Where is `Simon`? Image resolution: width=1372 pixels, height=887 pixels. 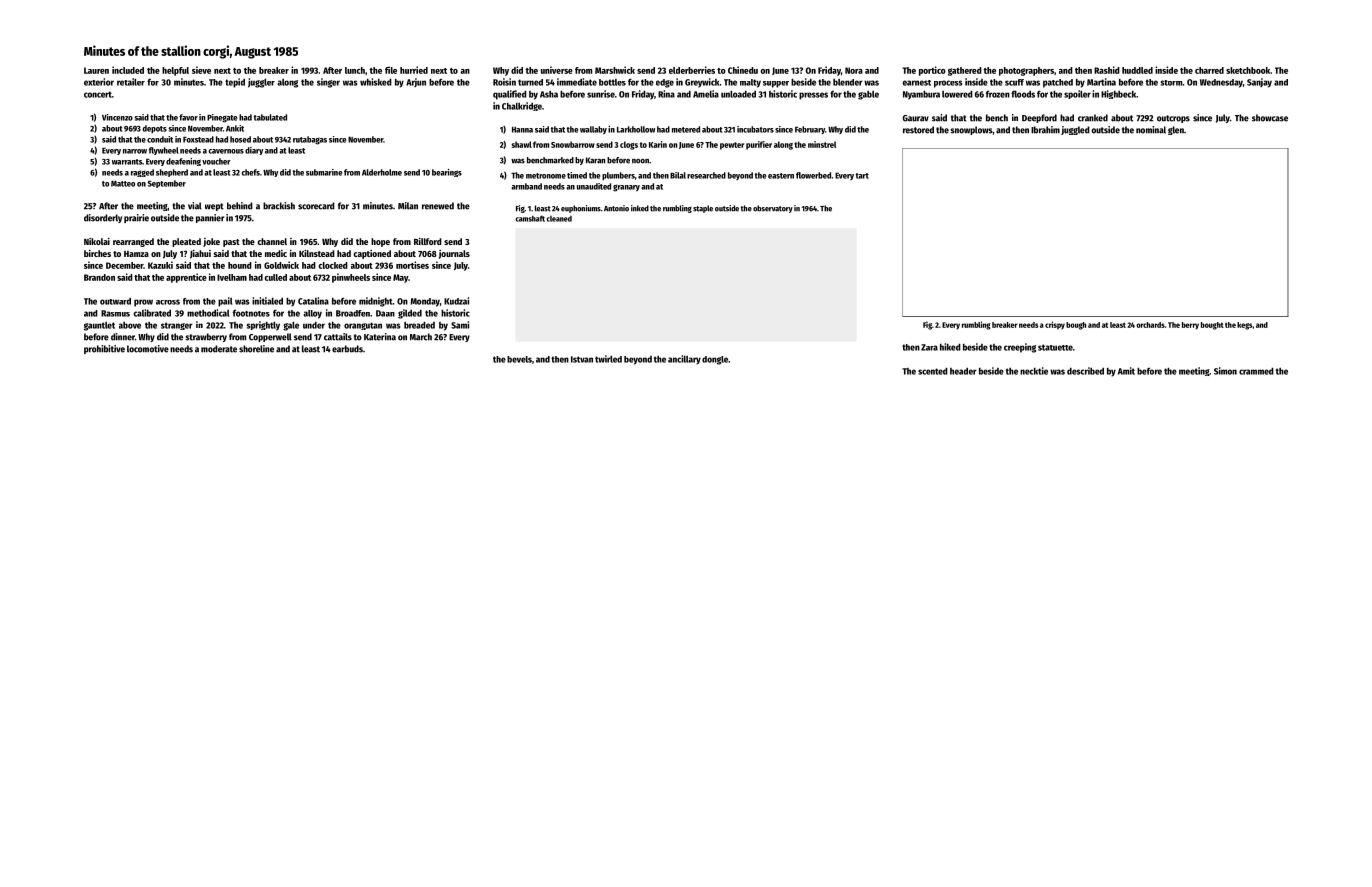 Simon is located at coordinates (1225, 371).
